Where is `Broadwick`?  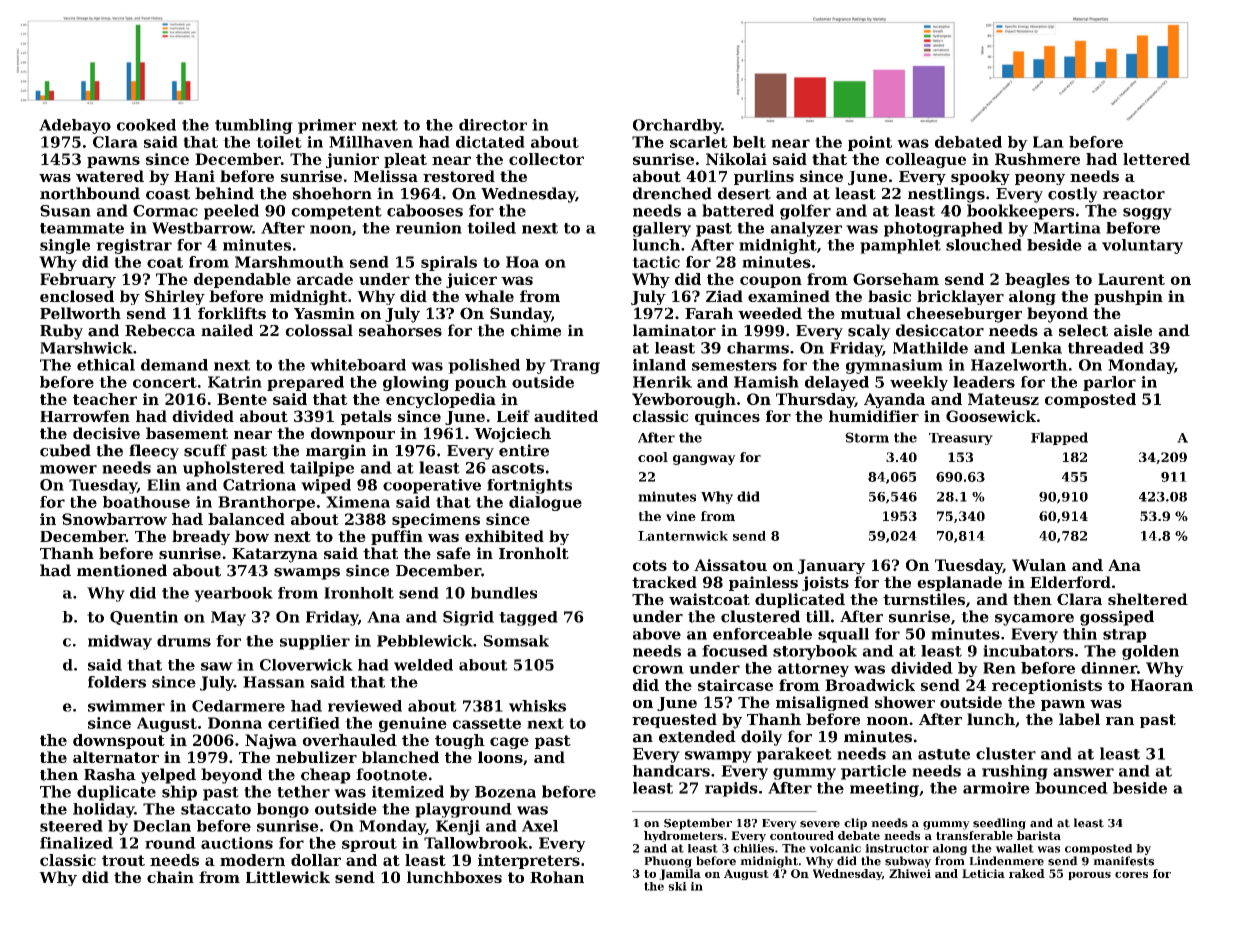 Broadwick is located at coordinates (870, 685).
